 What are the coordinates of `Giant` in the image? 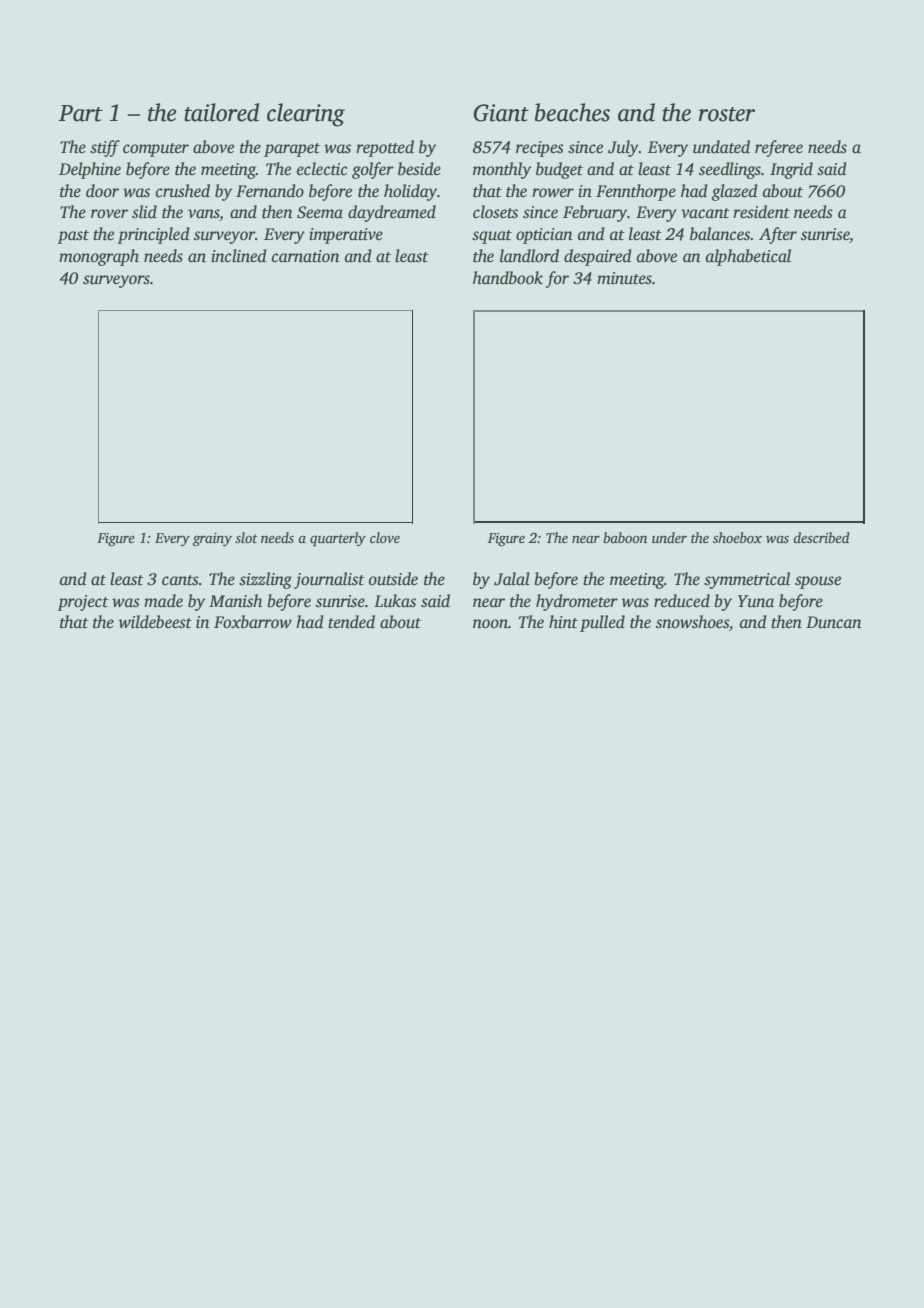 It's located at (501, 113).
